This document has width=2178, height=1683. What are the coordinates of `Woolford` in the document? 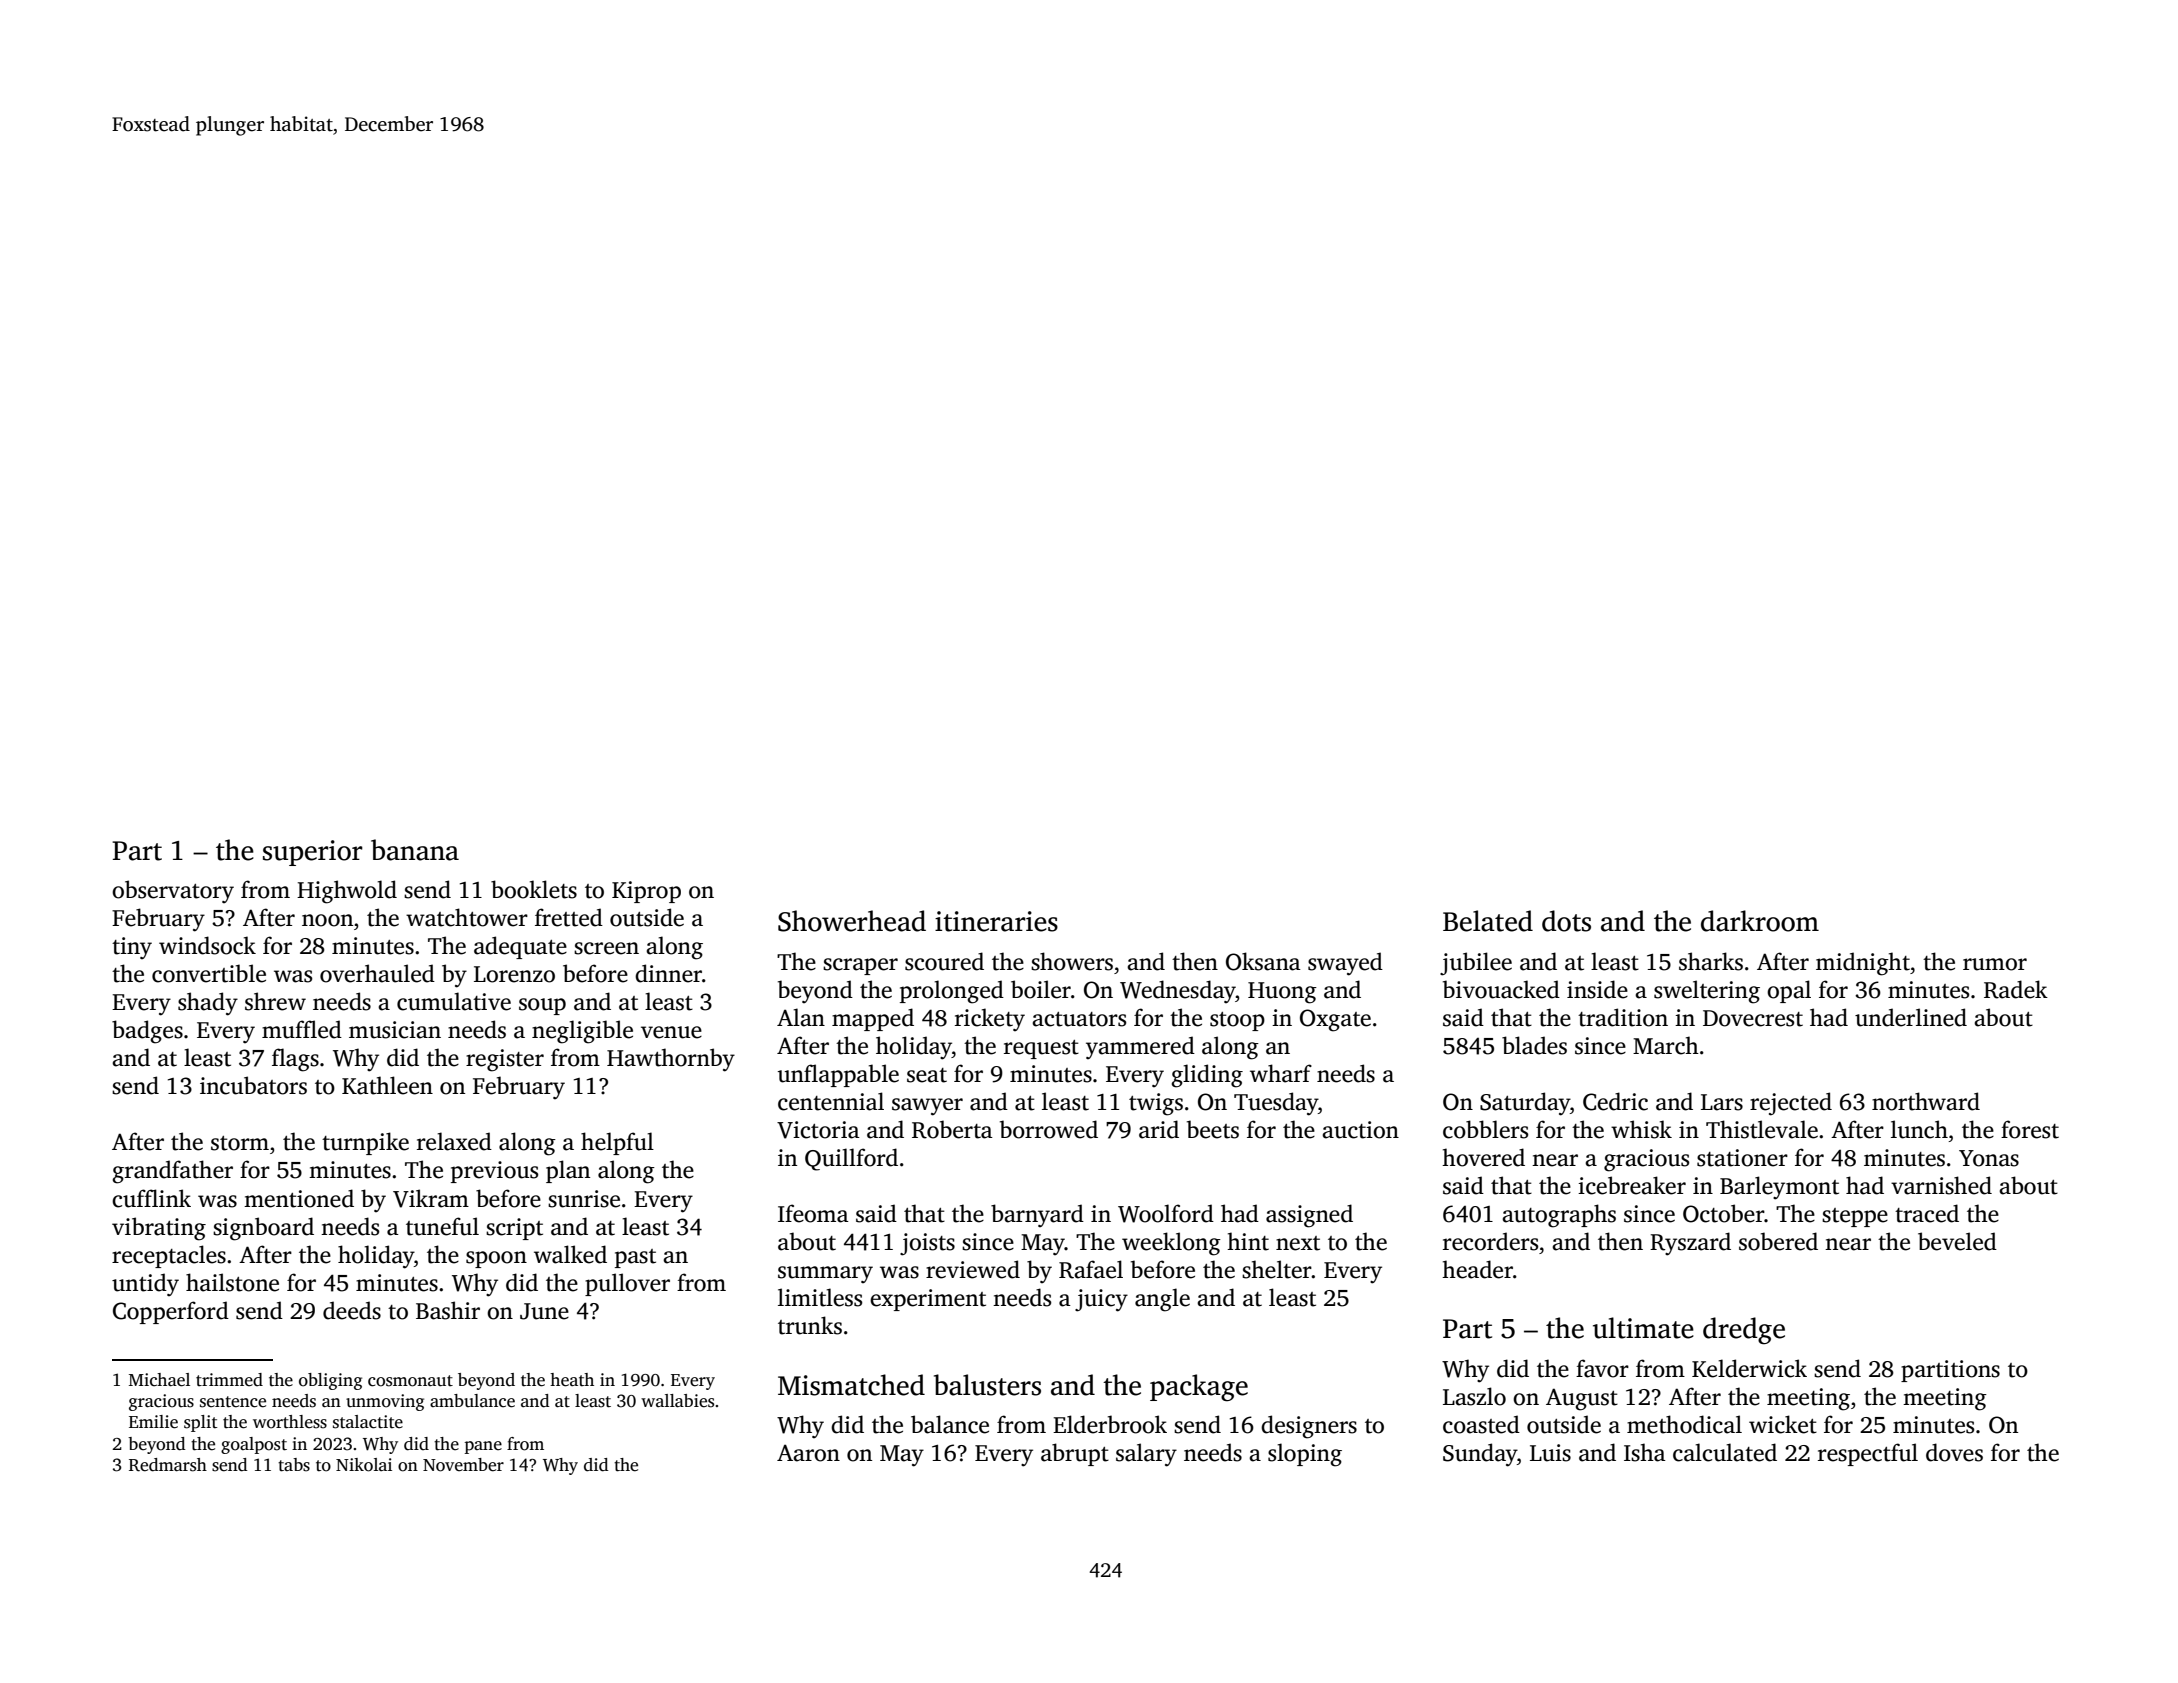 It's located at (1166, 1213).
